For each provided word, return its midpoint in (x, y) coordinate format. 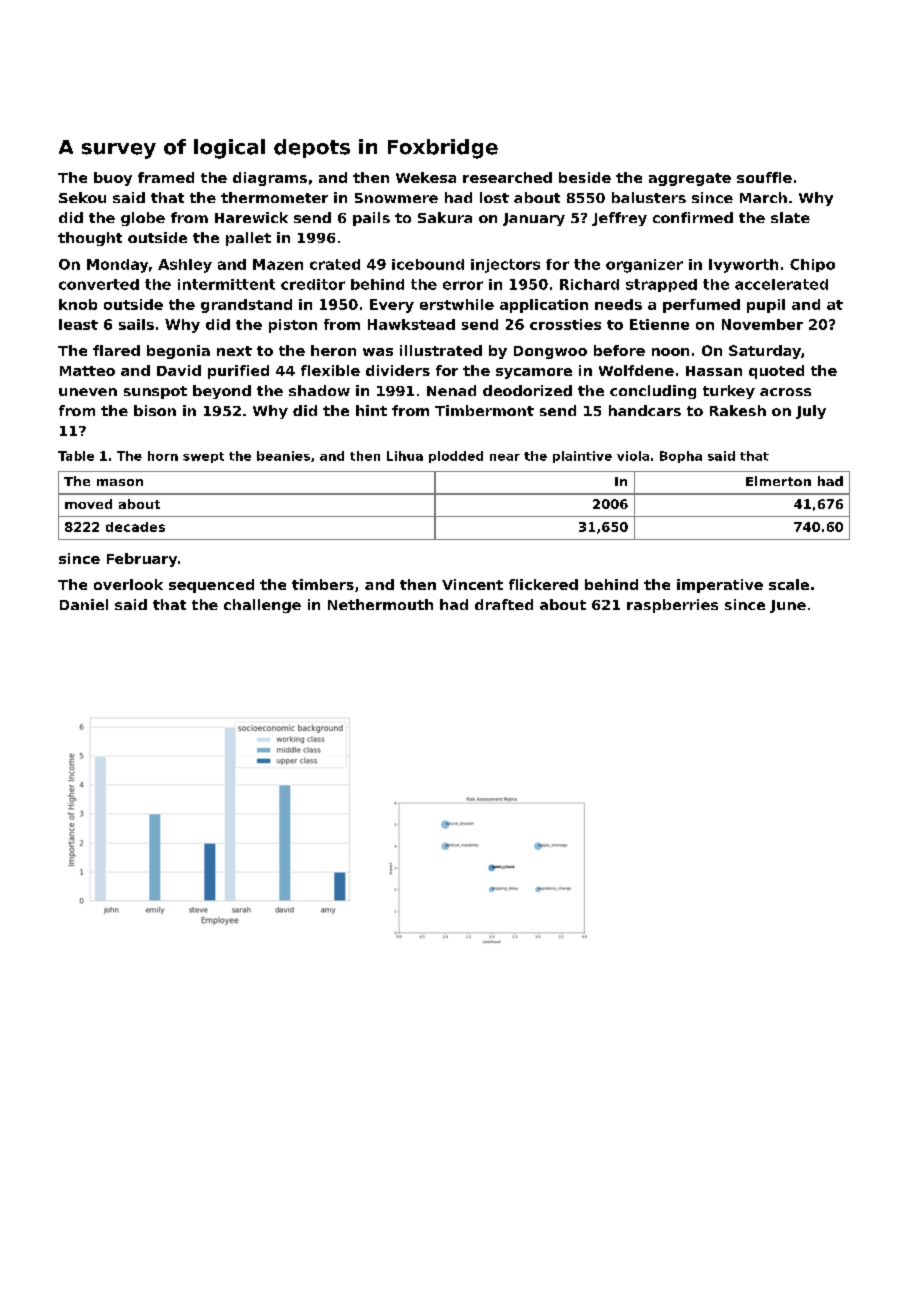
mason (120, 482)
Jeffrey (619, 219)
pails (371, 219)
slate (790, 217)
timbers (323, 584)
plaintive (582, 457)
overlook (128, 584)
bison (155, 410)
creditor (313, 284)
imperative (720, 586)
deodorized (527, 390)
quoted (776, 372)
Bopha (681, 457)
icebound (428, 264)
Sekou (82, 197)
